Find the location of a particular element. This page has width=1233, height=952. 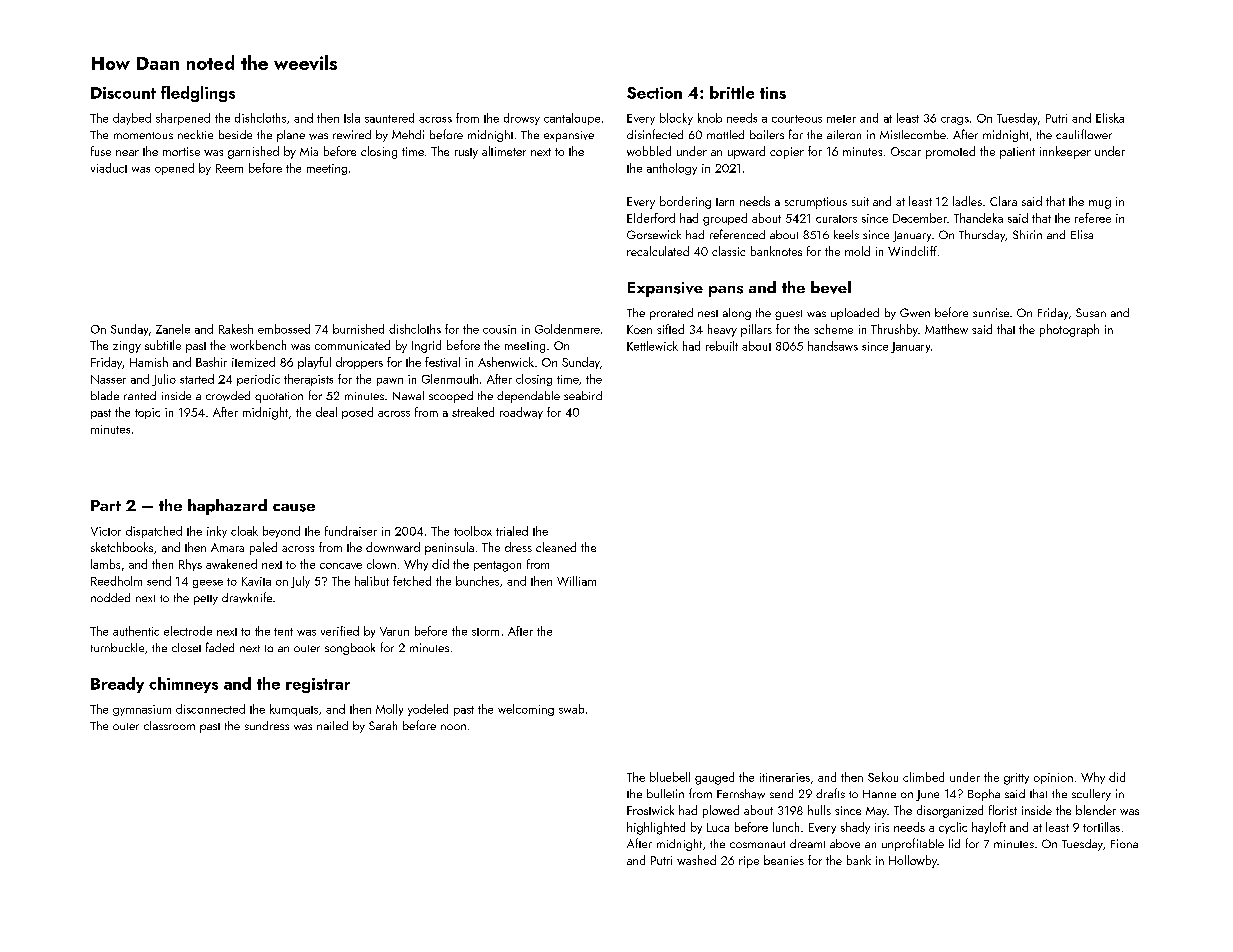

highlighted is located at coordinates (656, 828).
